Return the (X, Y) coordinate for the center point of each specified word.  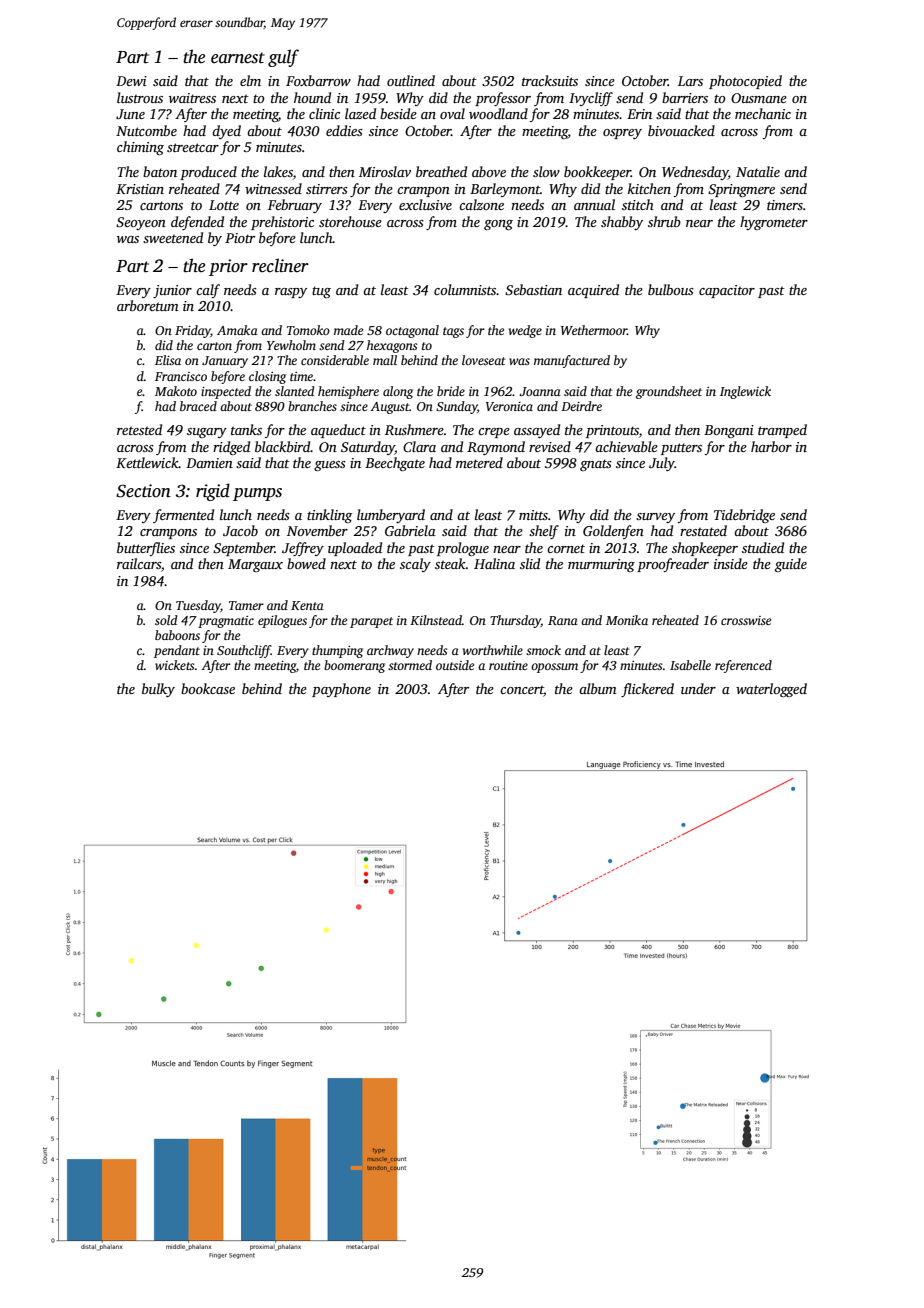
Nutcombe (146, 130)
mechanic (763, 113)
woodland (498, 113)
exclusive (425, 204)
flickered (647, 690)
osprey (622, 134)
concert (522, 691)
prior (228, 267)
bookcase (208, 688)
